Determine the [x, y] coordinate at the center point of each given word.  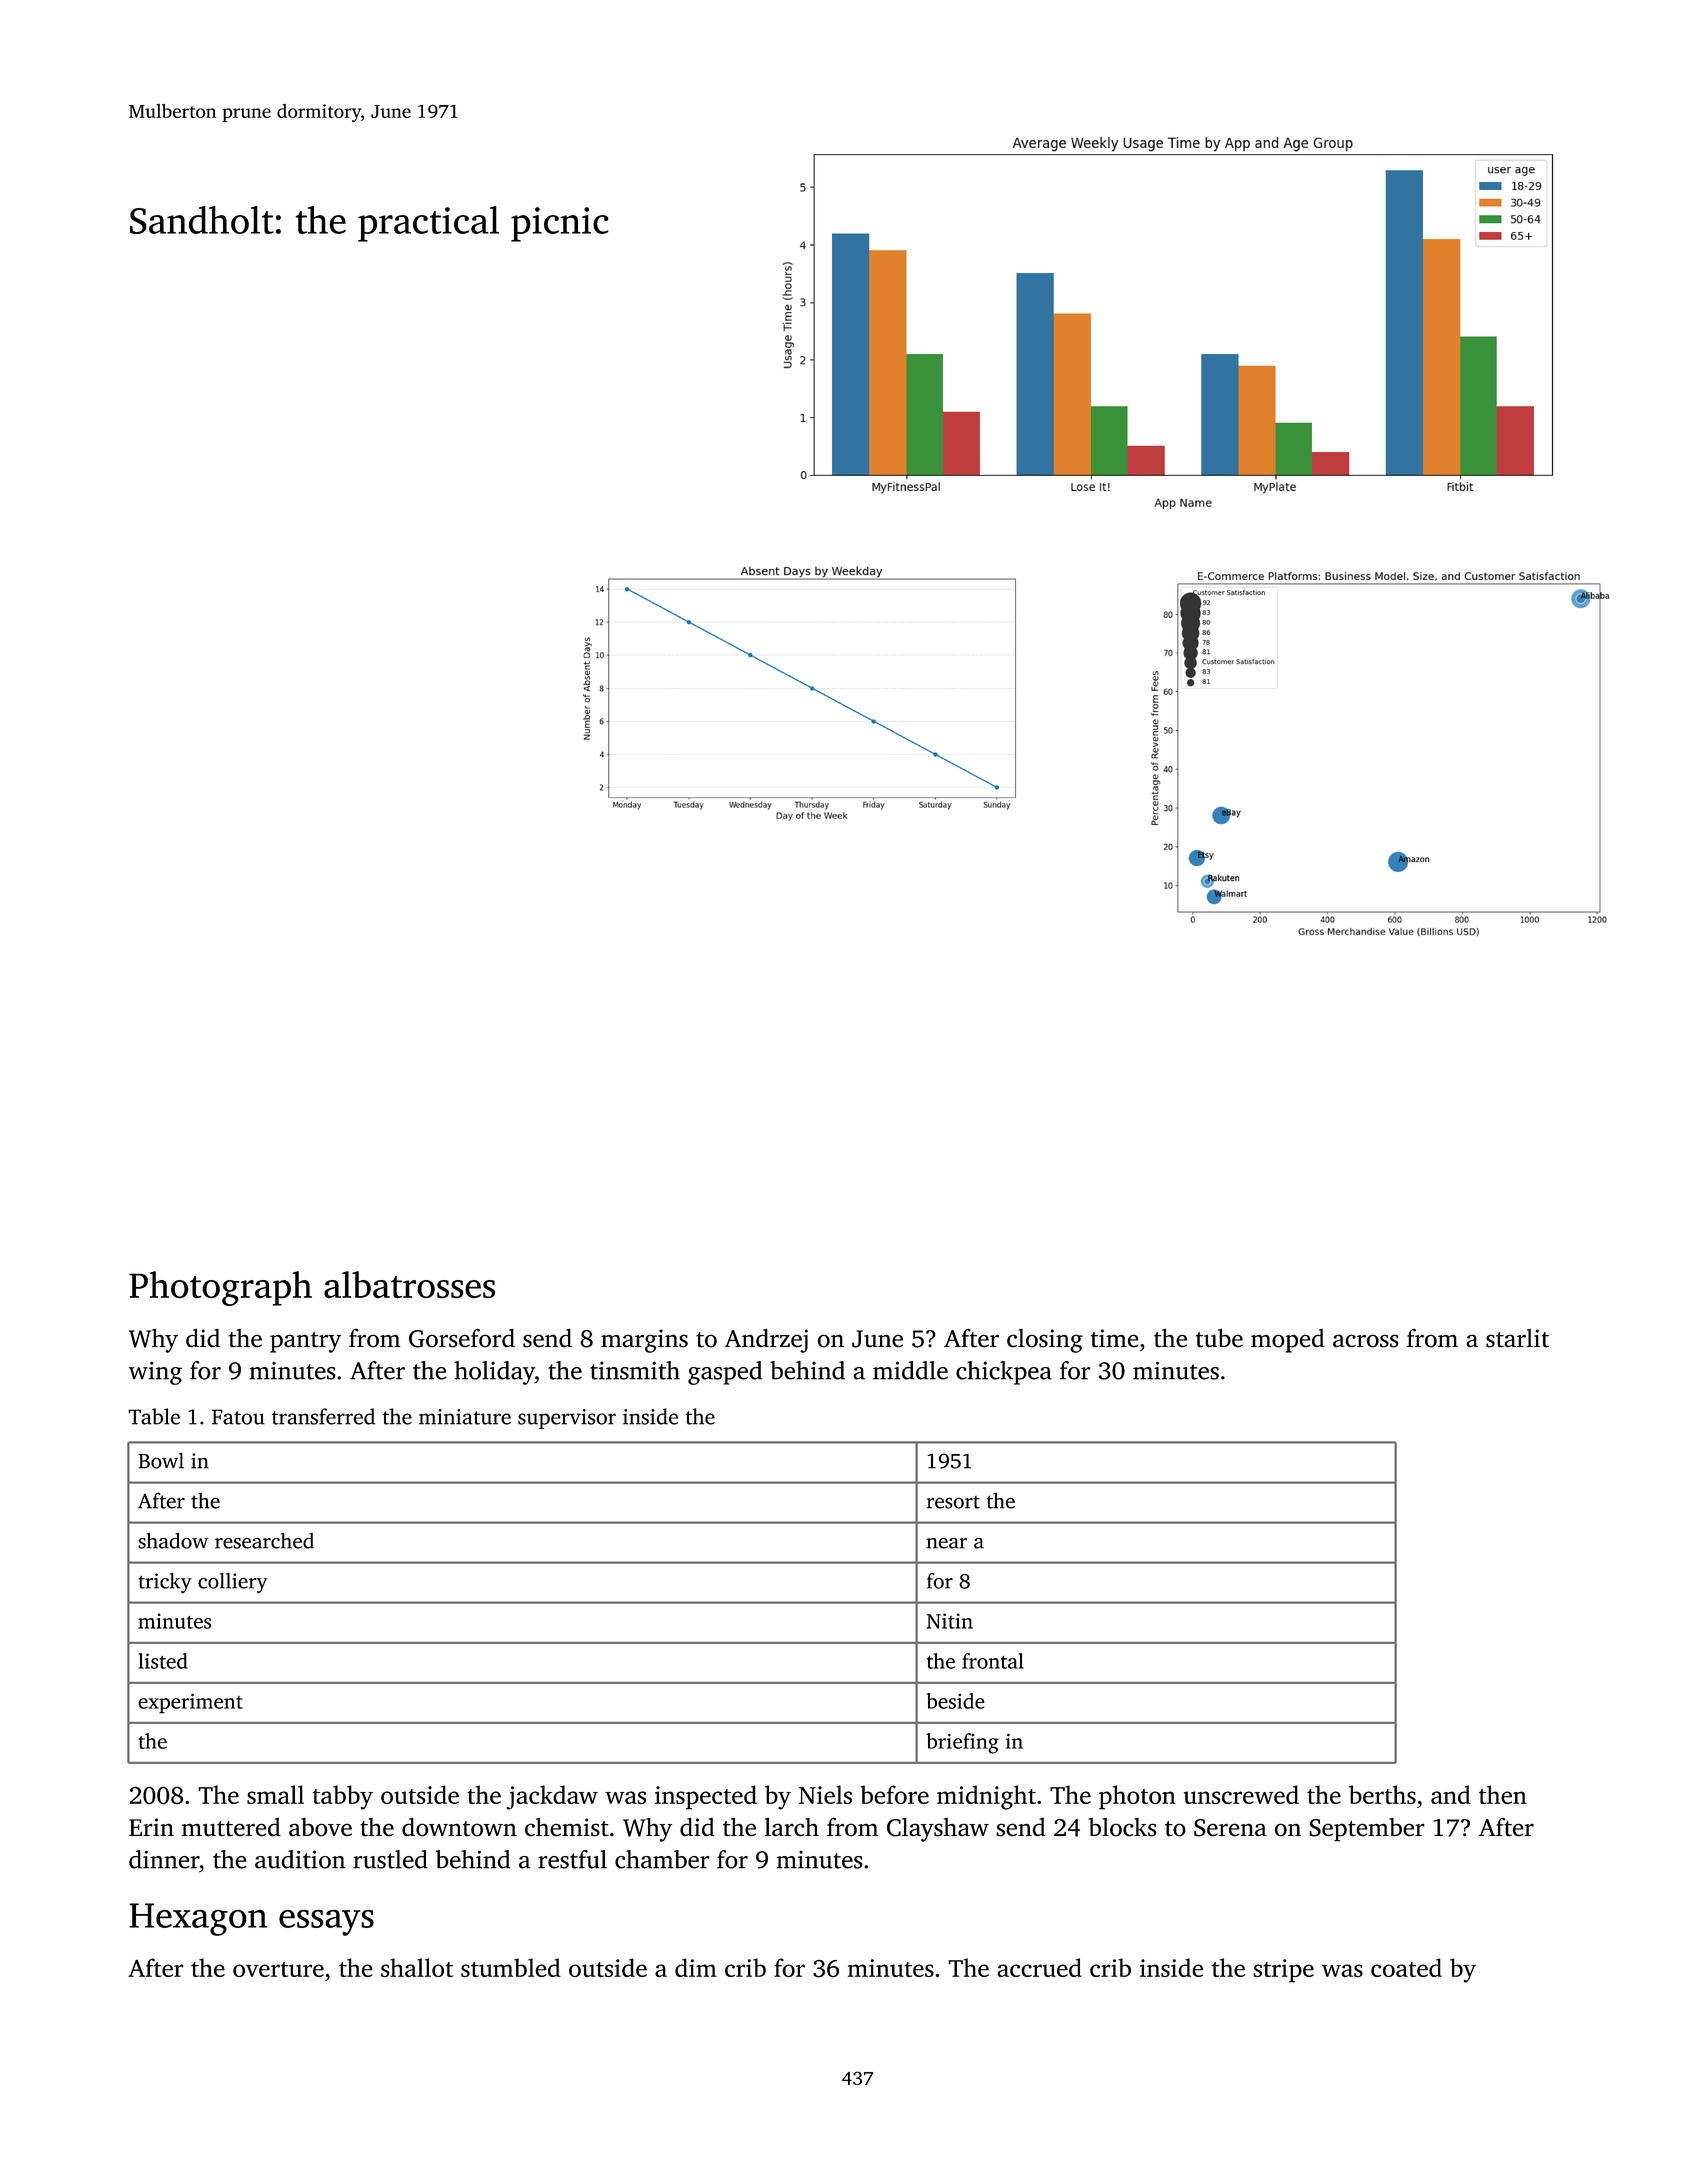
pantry [305, 1342]
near [946, 1543]
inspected [706, 1797]
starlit [1517, 1338]
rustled [390, 1859]
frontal [993, 1661]
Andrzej [766, 1340]
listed [163, 1661]
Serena [1230, 1828]
